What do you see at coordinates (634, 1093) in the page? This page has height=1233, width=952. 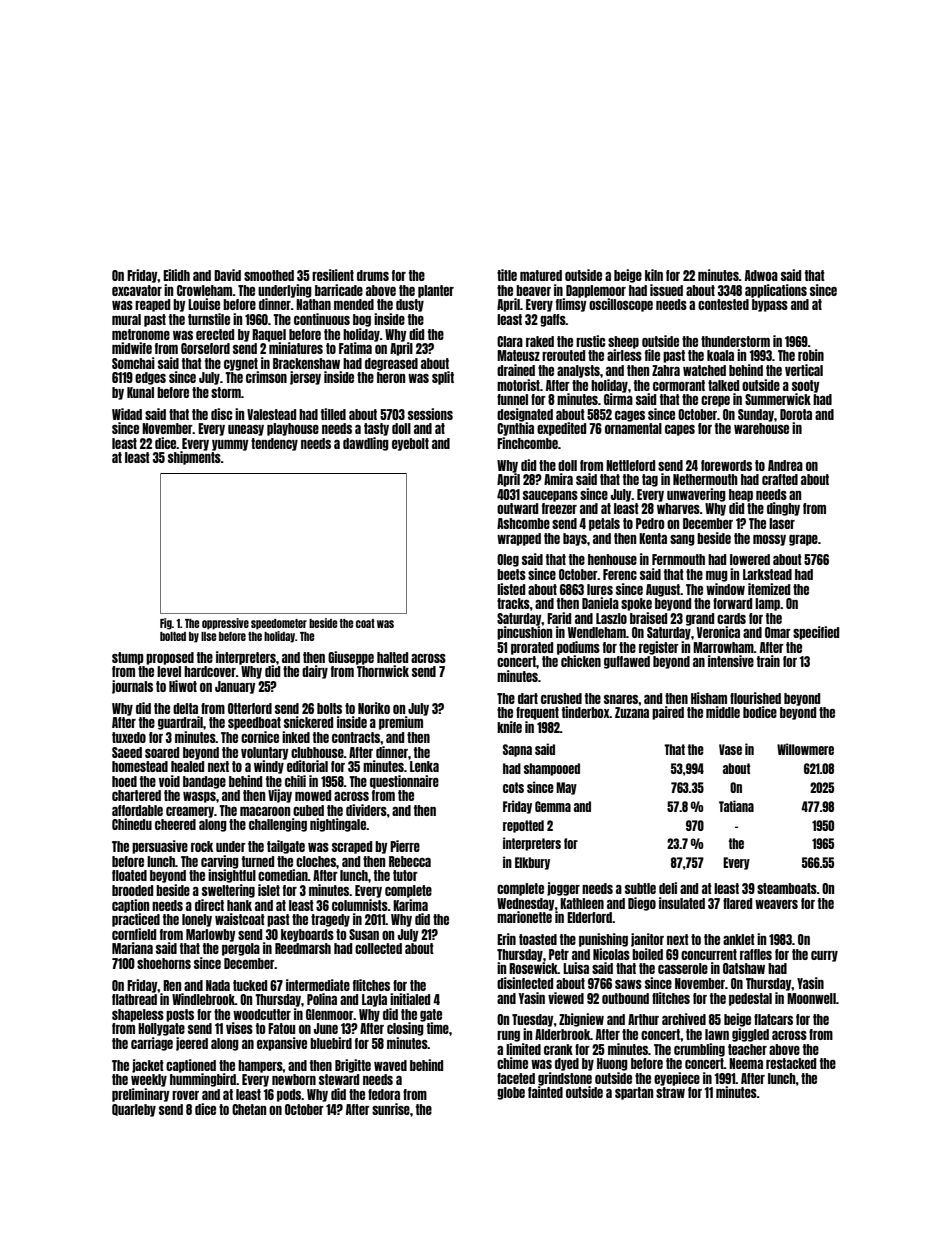 I see `spartan` at bounding box center [634, 1093].
